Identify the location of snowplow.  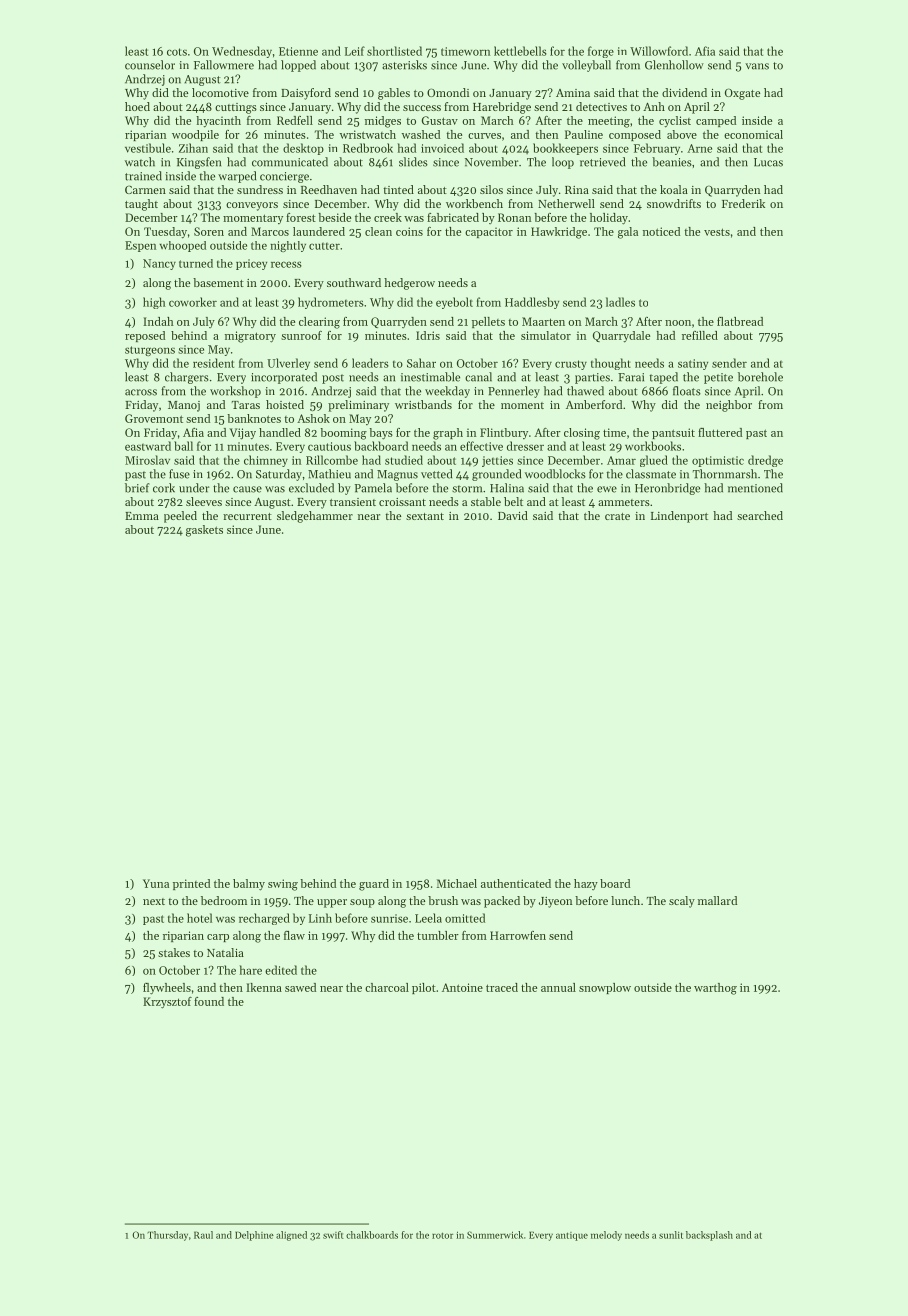
(605, 988).
